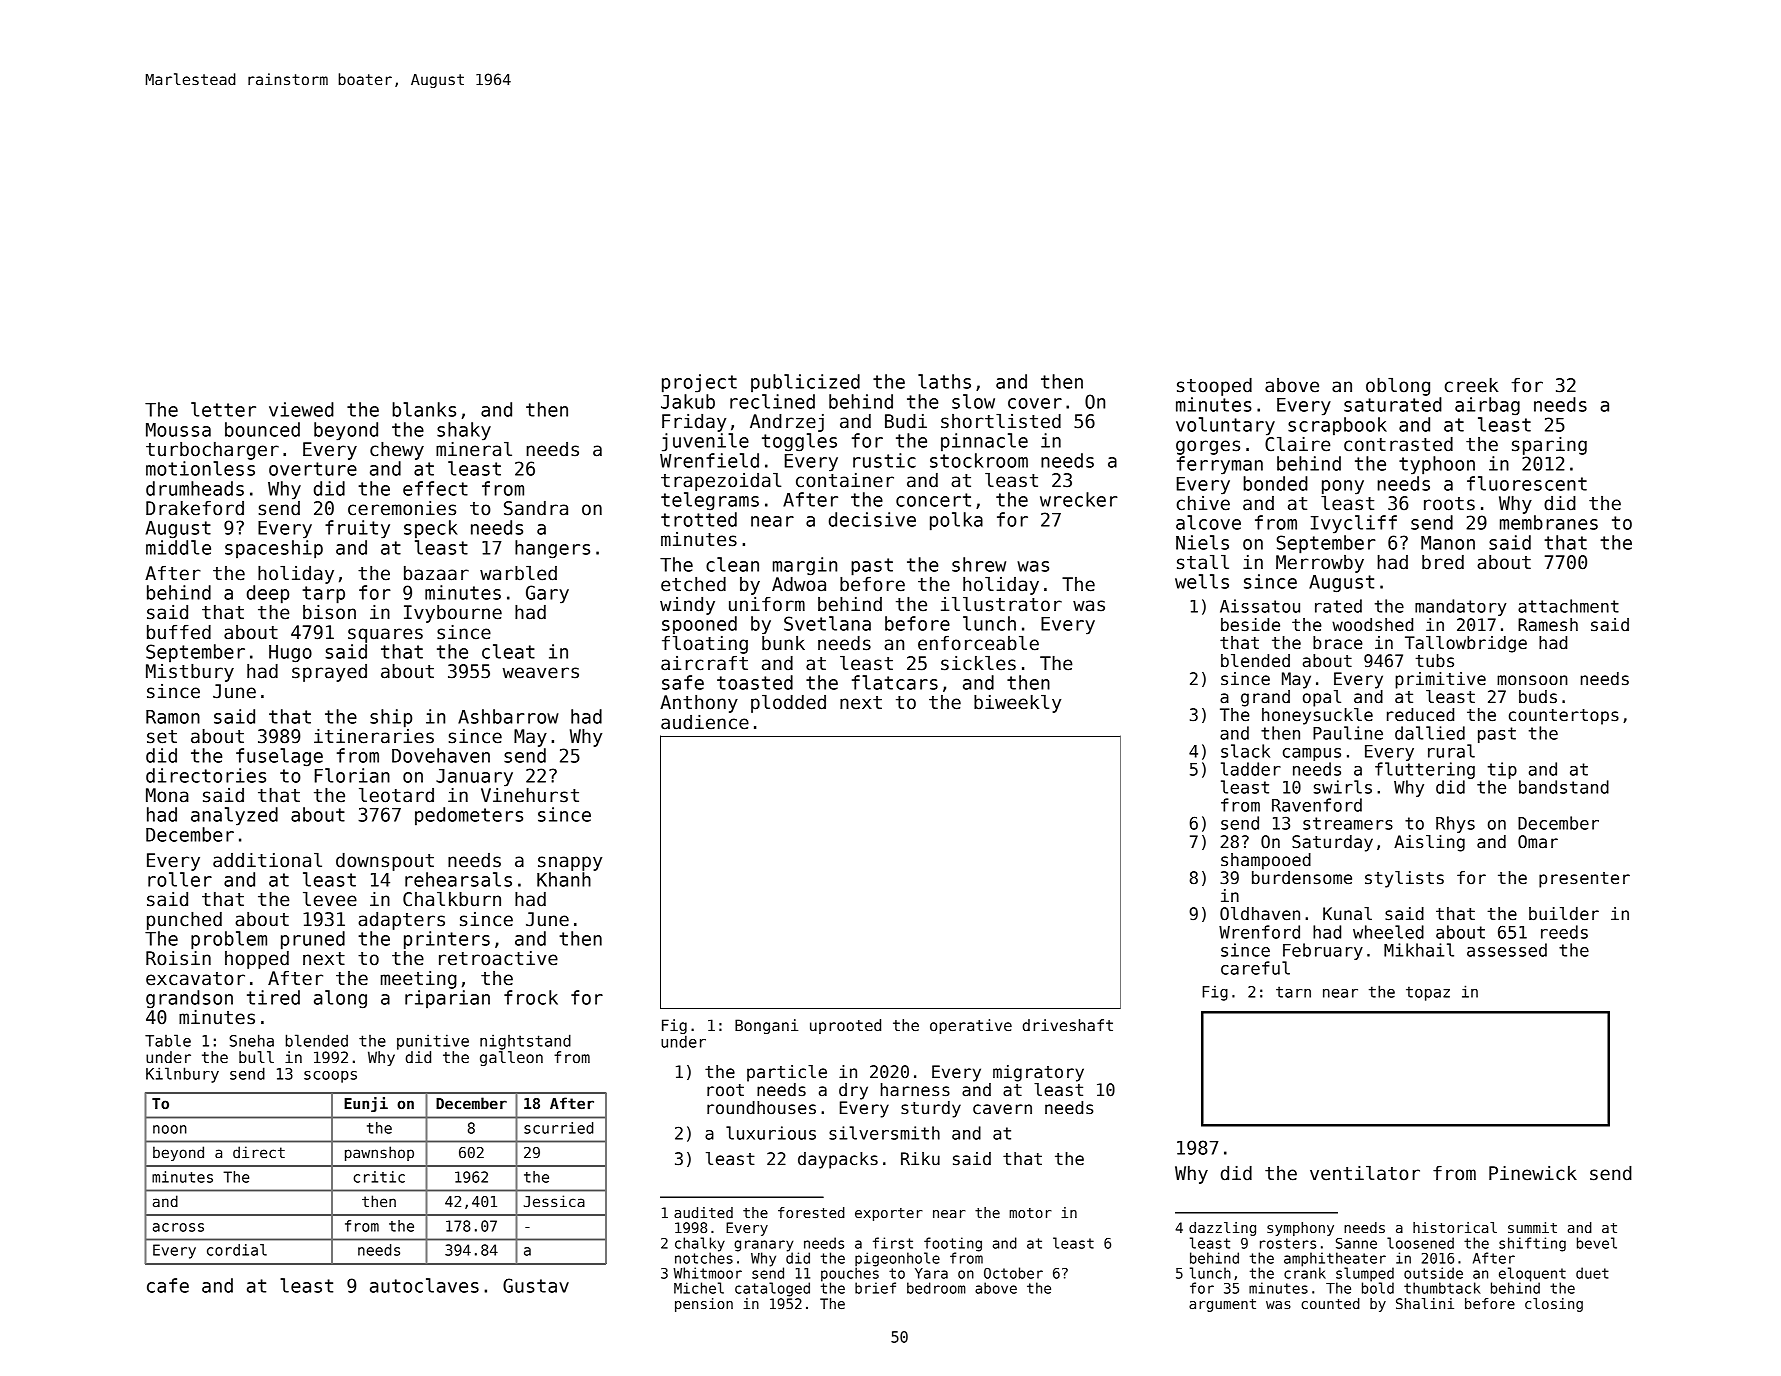 The image size is (1781, 1376). What do you see at coordinates (178, 430) in the page?
I see `Moussa` at bounding box center [178, 430].
